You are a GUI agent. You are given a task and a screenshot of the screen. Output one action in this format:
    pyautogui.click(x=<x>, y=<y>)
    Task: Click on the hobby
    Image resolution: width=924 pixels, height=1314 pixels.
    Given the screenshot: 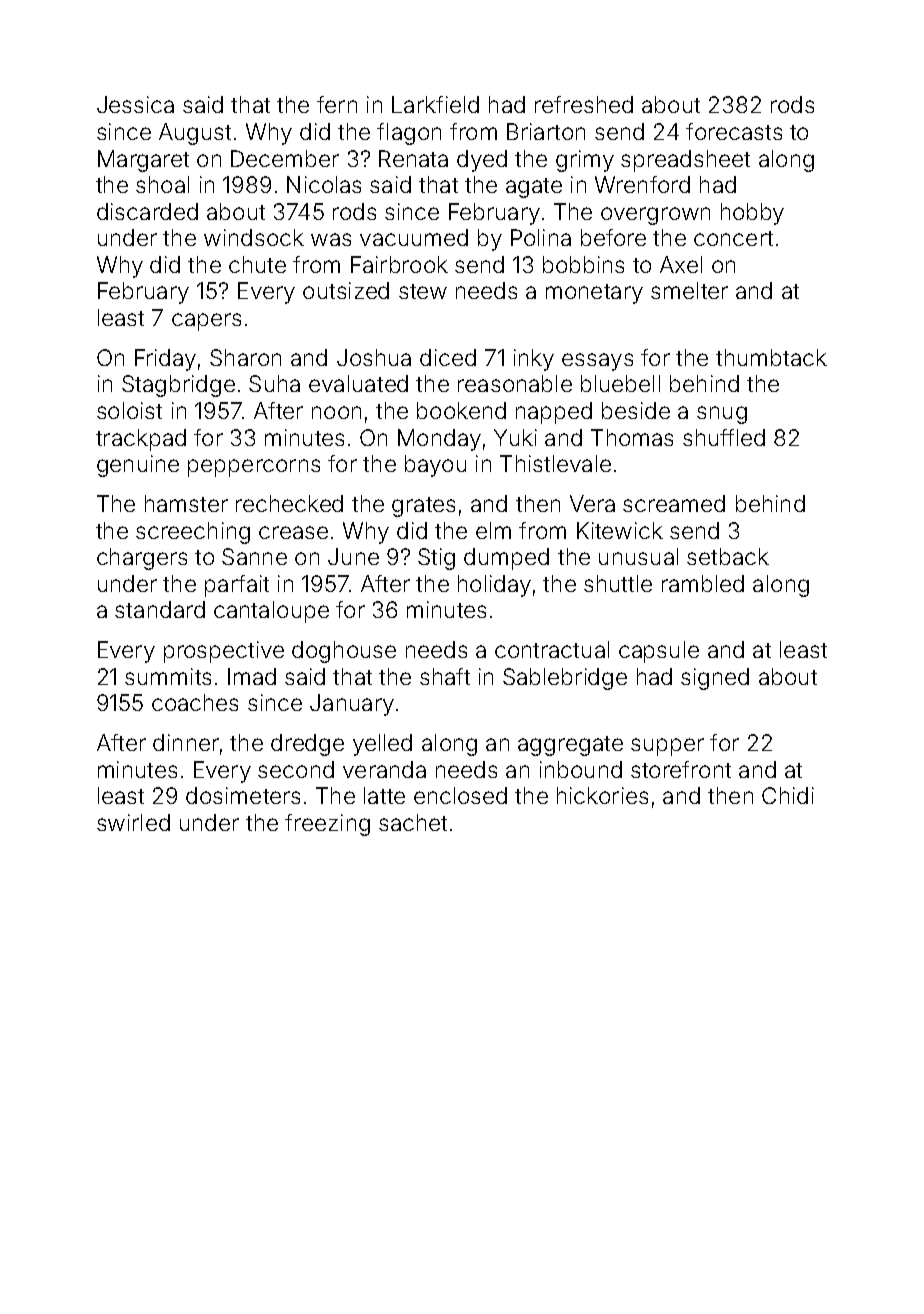 What is the action you would take?
    pyautogui.click(x=752, y=214)
